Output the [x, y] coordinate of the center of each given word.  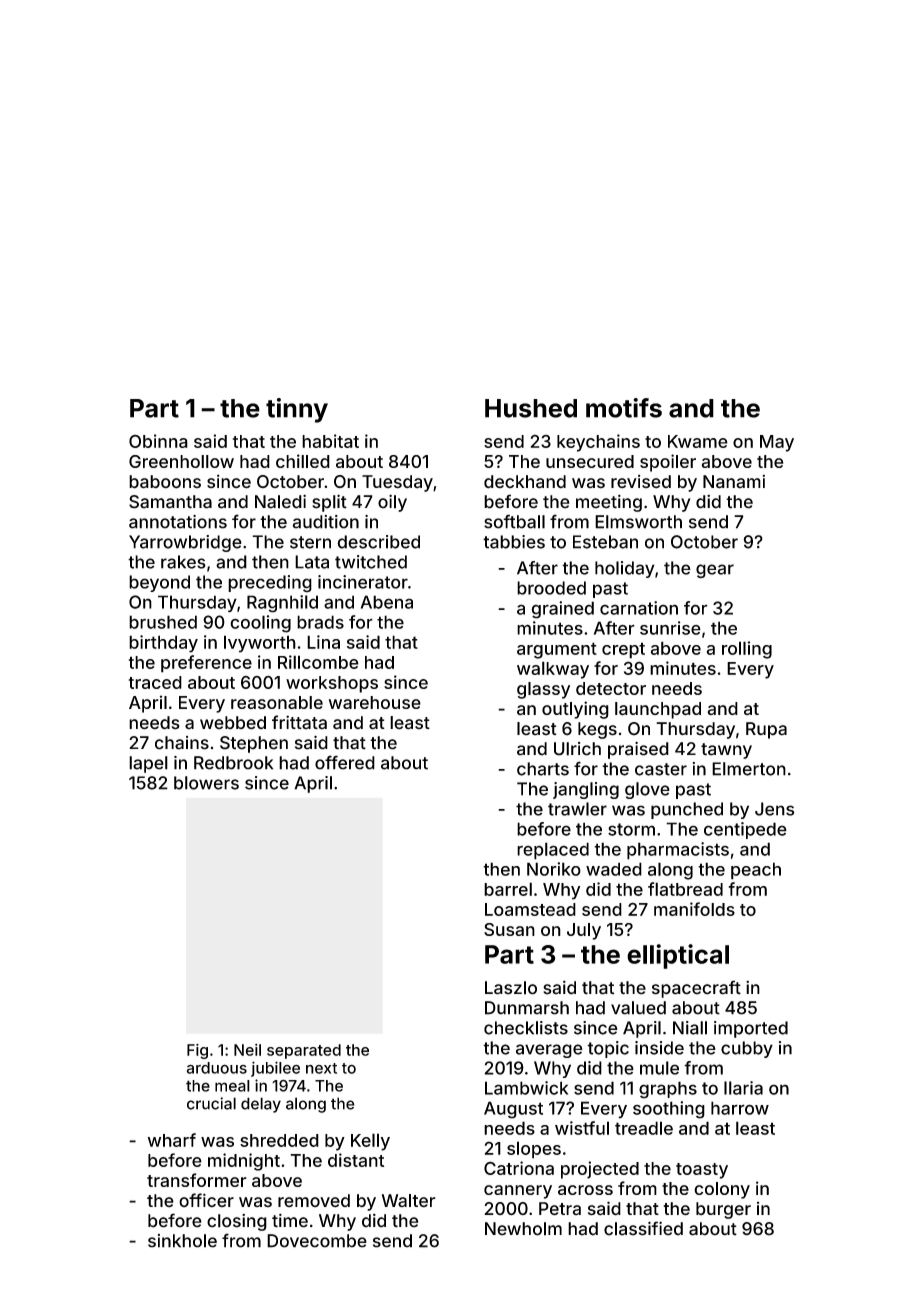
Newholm [523, 1229]
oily [392, 503]
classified [643, 1228]
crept [623, 650]
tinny [297, 410]
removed [314, 1201]
